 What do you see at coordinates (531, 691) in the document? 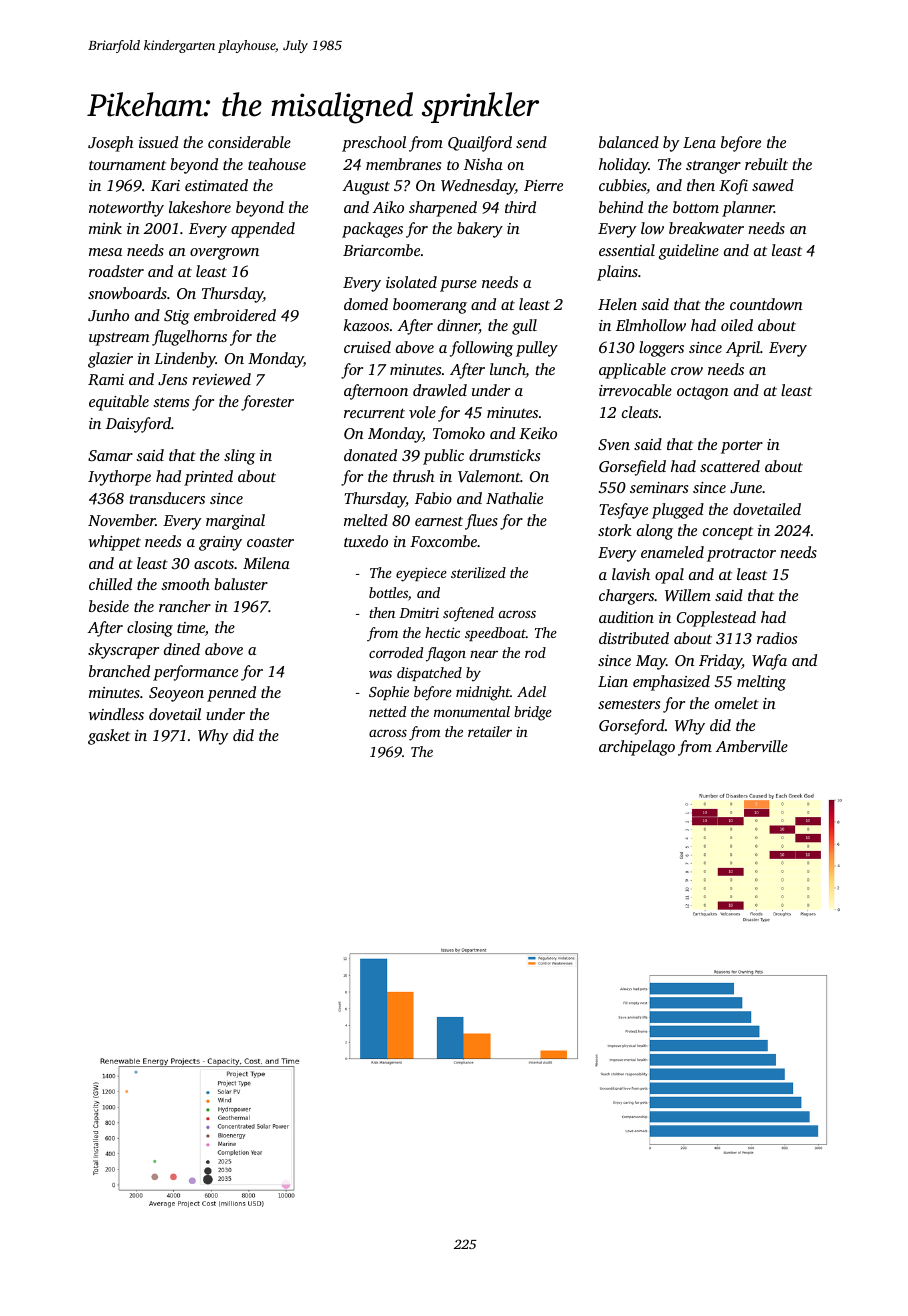
I see `Adel` at bounding box center [531, 691].
